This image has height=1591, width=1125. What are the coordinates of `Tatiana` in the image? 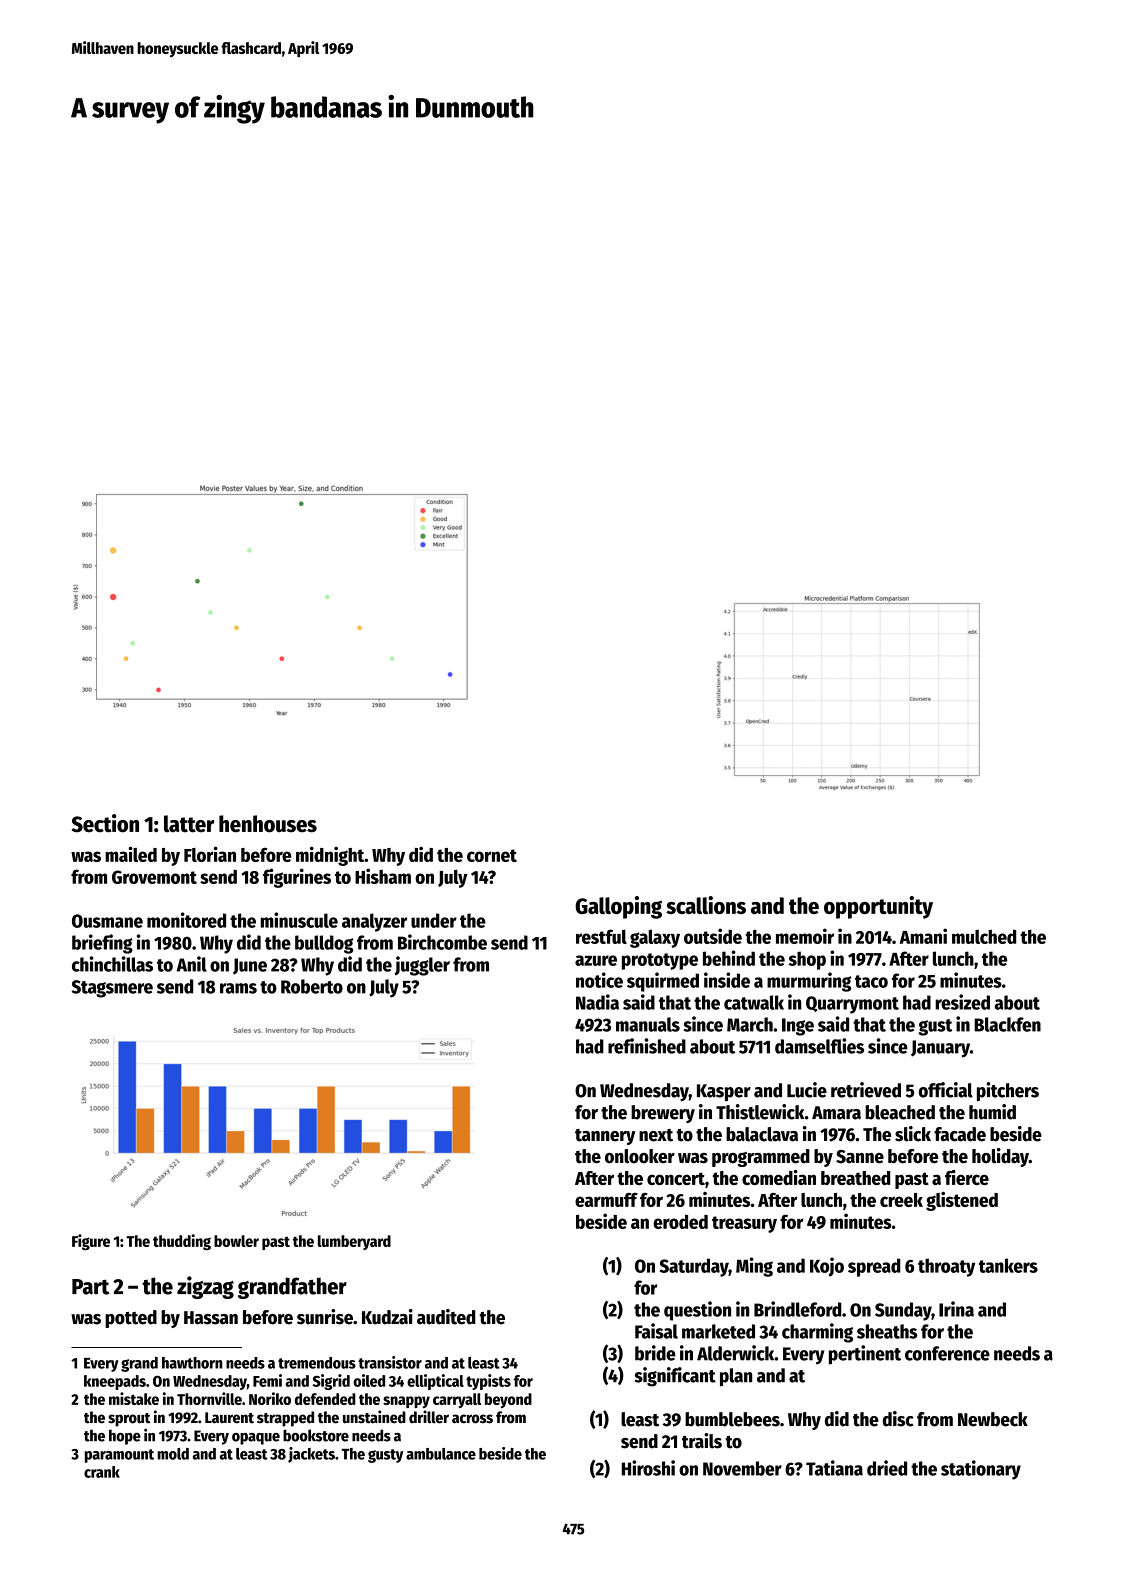 It's located at (834, 1468).
